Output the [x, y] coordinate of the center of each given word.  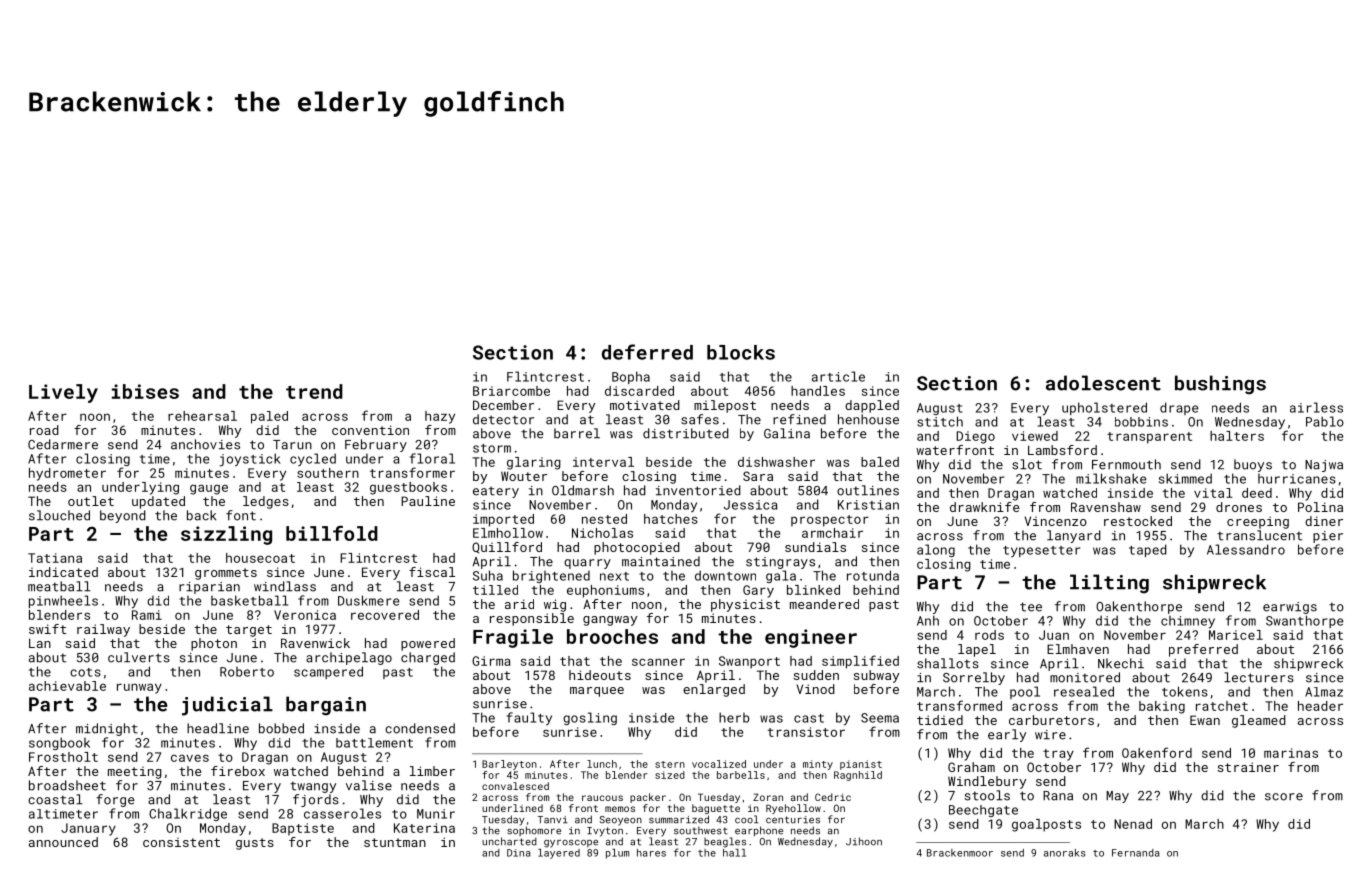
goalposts [1046, 825]
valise [369, 785]
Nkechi [1121, 663]
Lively [63, 393]
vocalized [719, 764]
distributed [686, 433]
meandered [824, 604]
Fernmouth [1126, 464]
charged [428, 658]
